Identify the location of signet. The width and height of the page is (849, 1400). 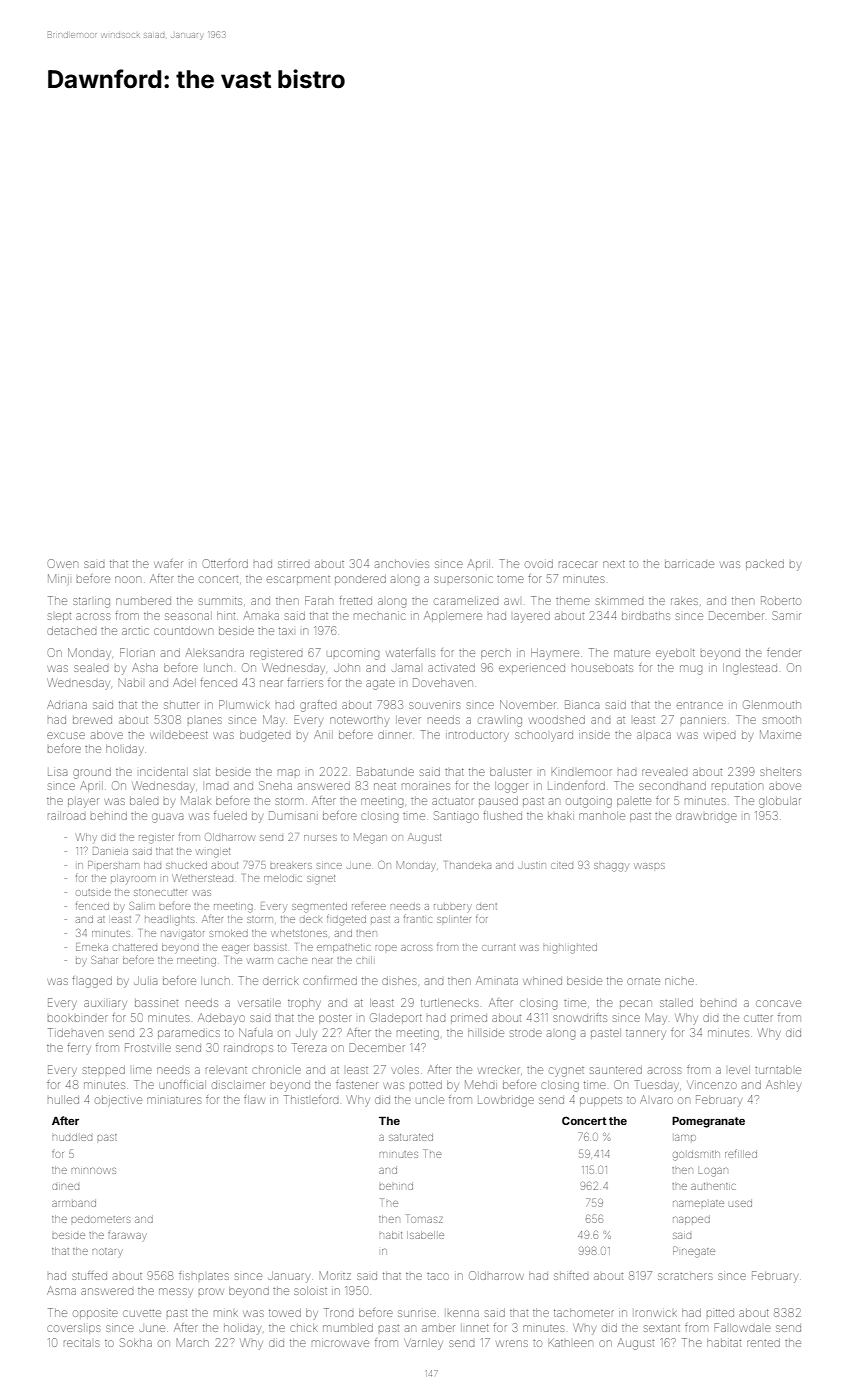
(321, 880).
